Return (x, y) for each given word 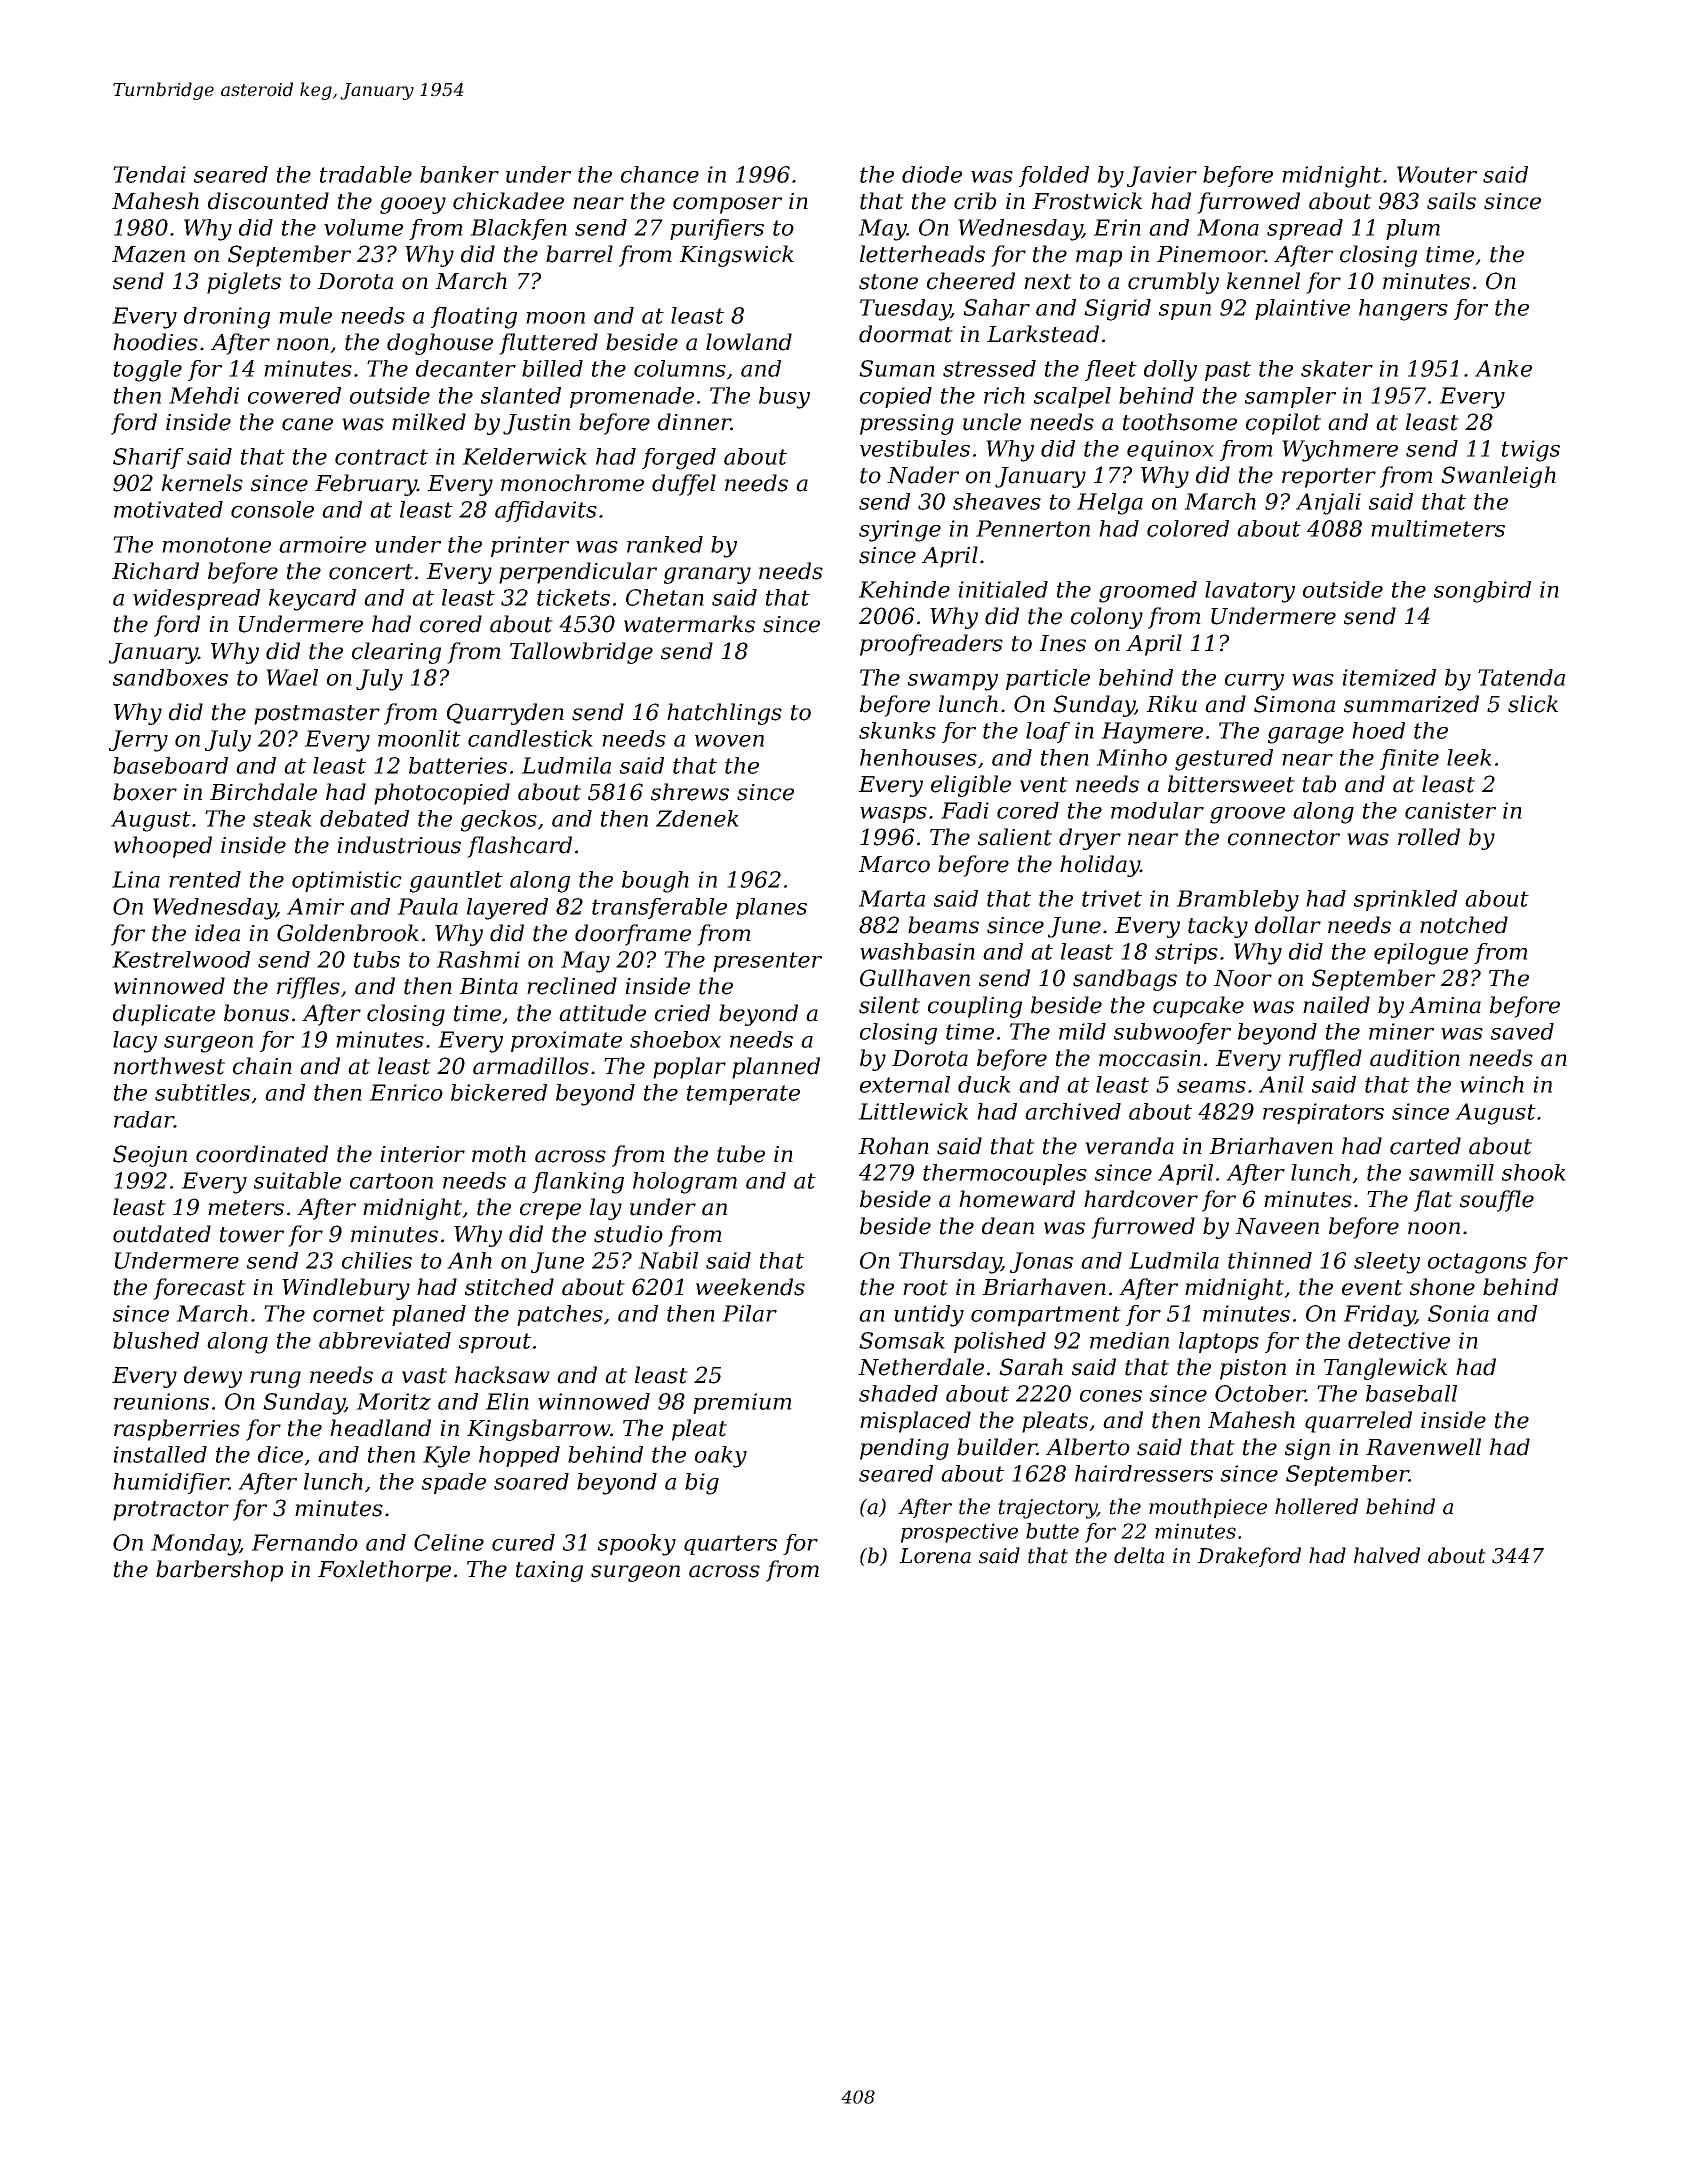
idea (217, 933)
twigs (1531, 451)
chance (660, 174)
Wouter (1437, 174)
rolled (1429, 837)
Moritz (393, 1401)
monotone (216, 545)
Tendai (149, 174)
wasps (893, 815)
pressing (907, 424)
